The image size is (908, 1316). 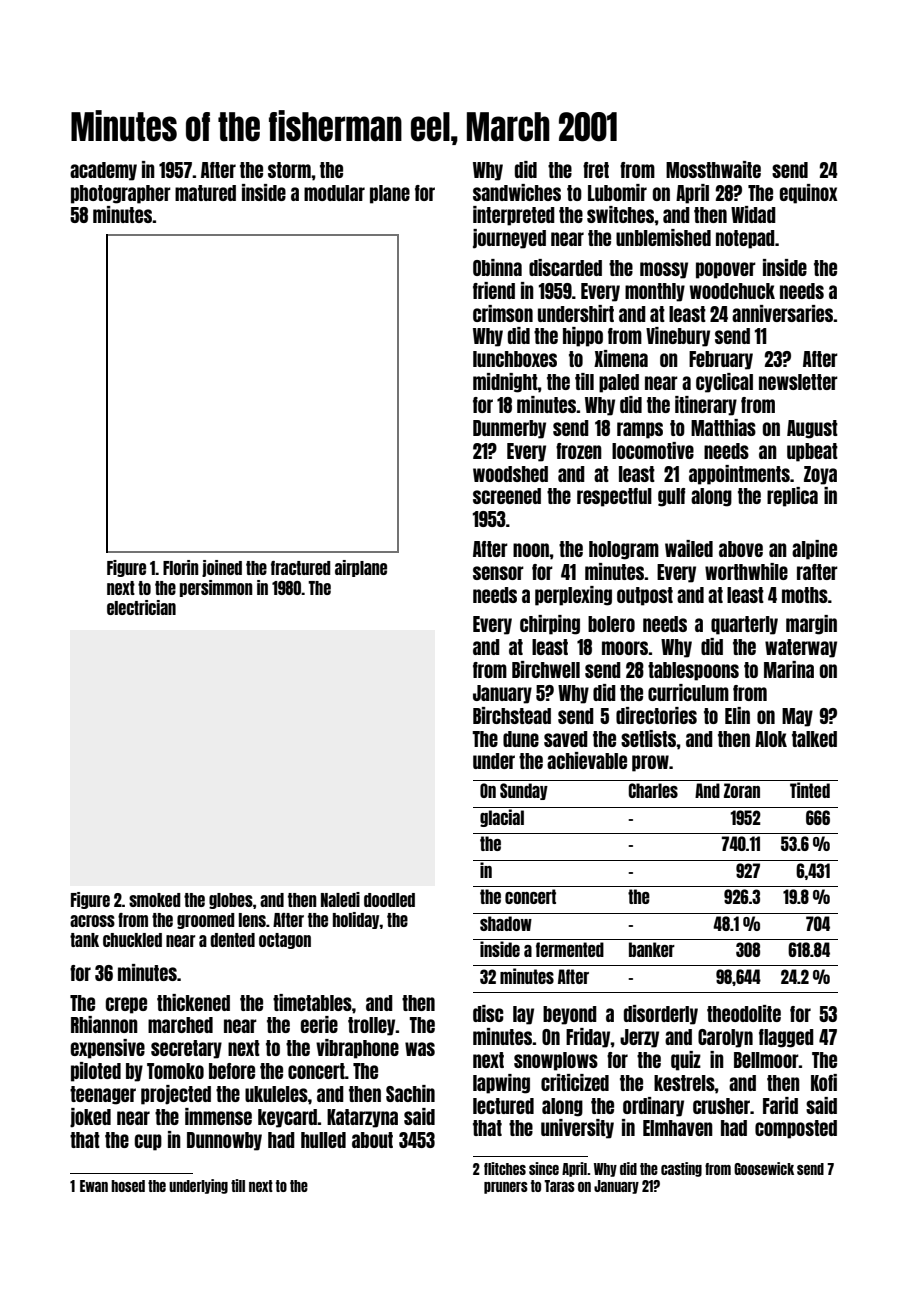 I want to click on Birchstead, so click(x=512, y=715).
